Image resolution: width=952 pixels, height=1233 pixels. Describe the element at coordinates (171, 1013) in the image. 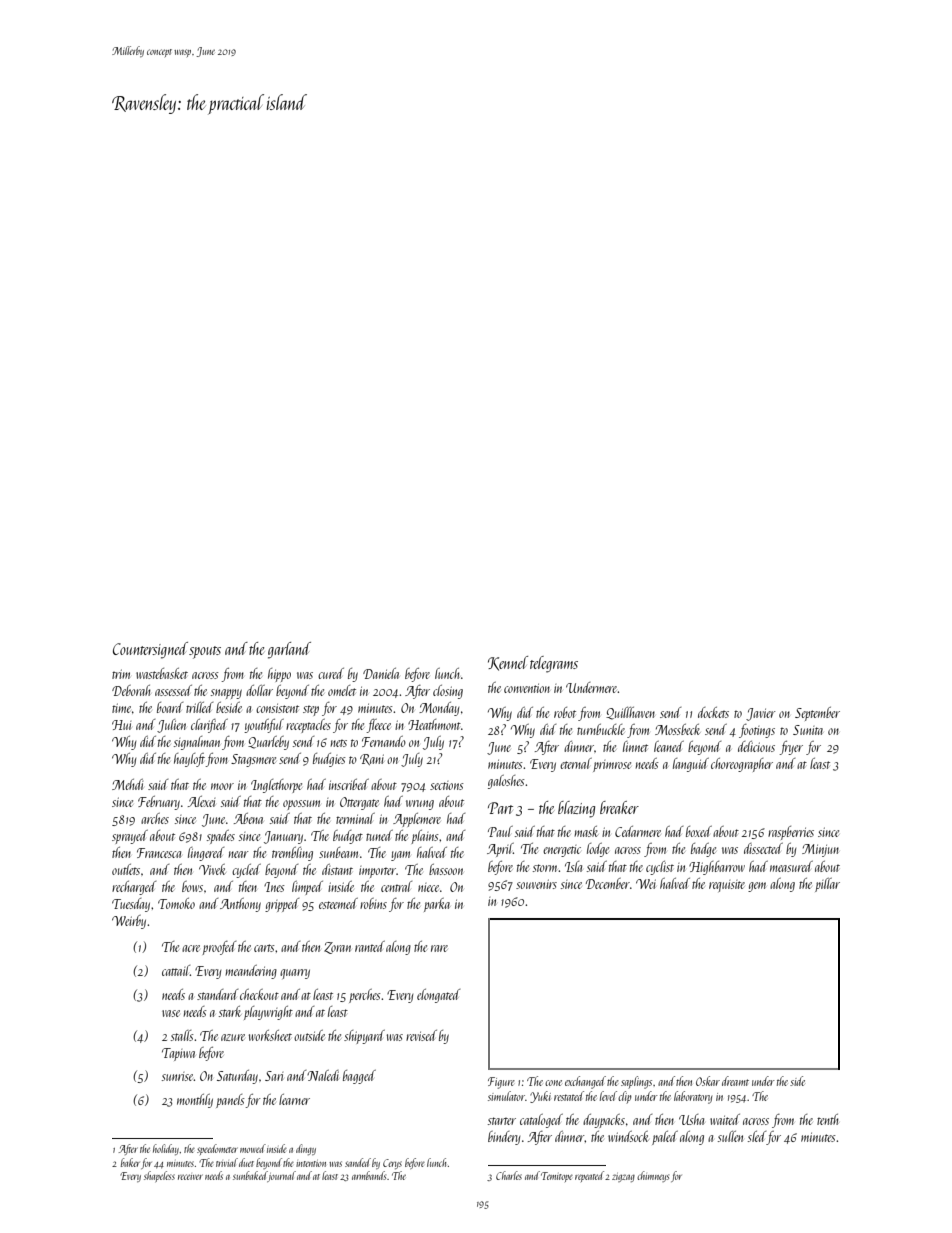

I see `vase` at that location.
